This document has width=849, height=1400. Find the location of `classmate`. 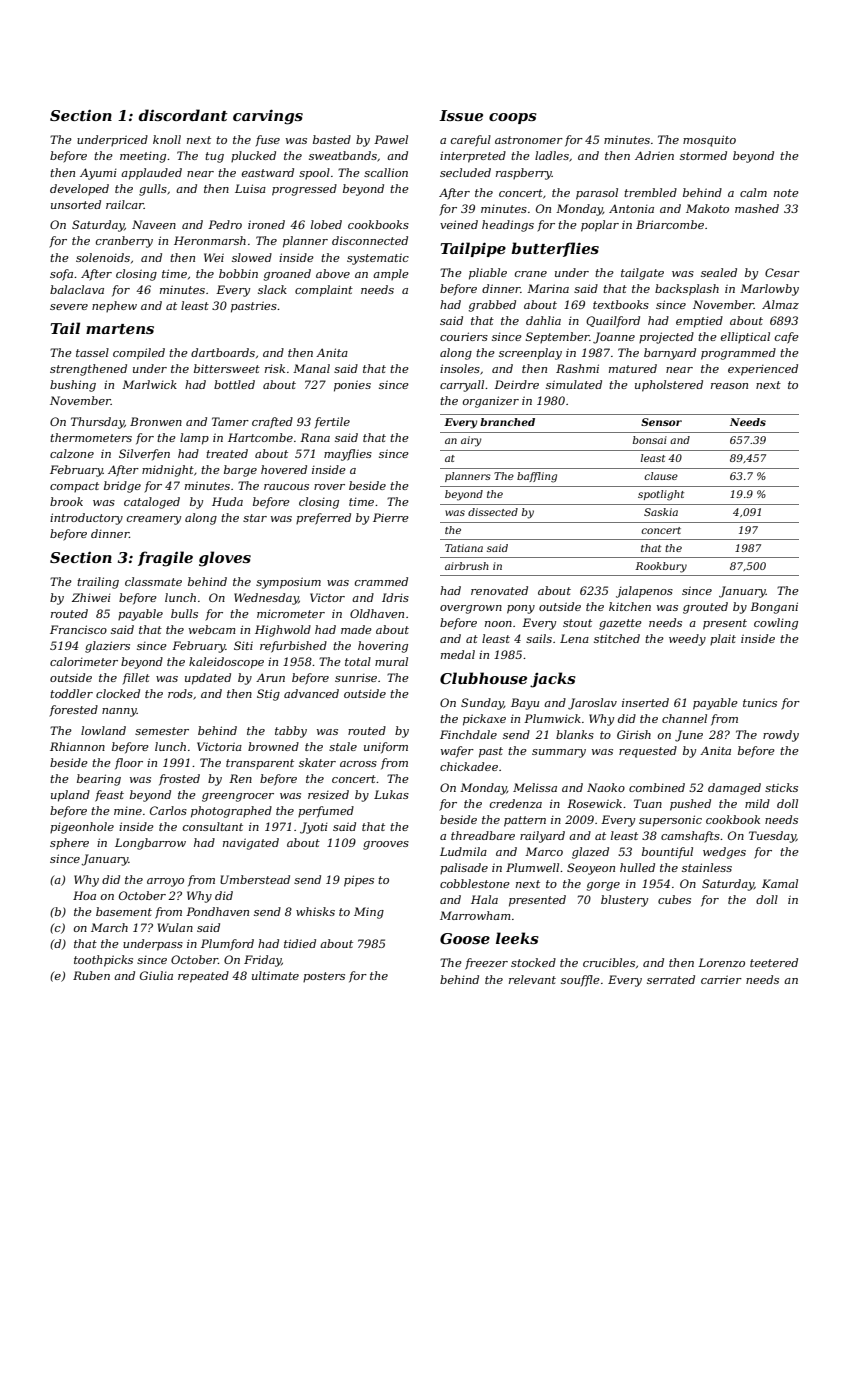

classmate is located at coordinates (153, 581).
